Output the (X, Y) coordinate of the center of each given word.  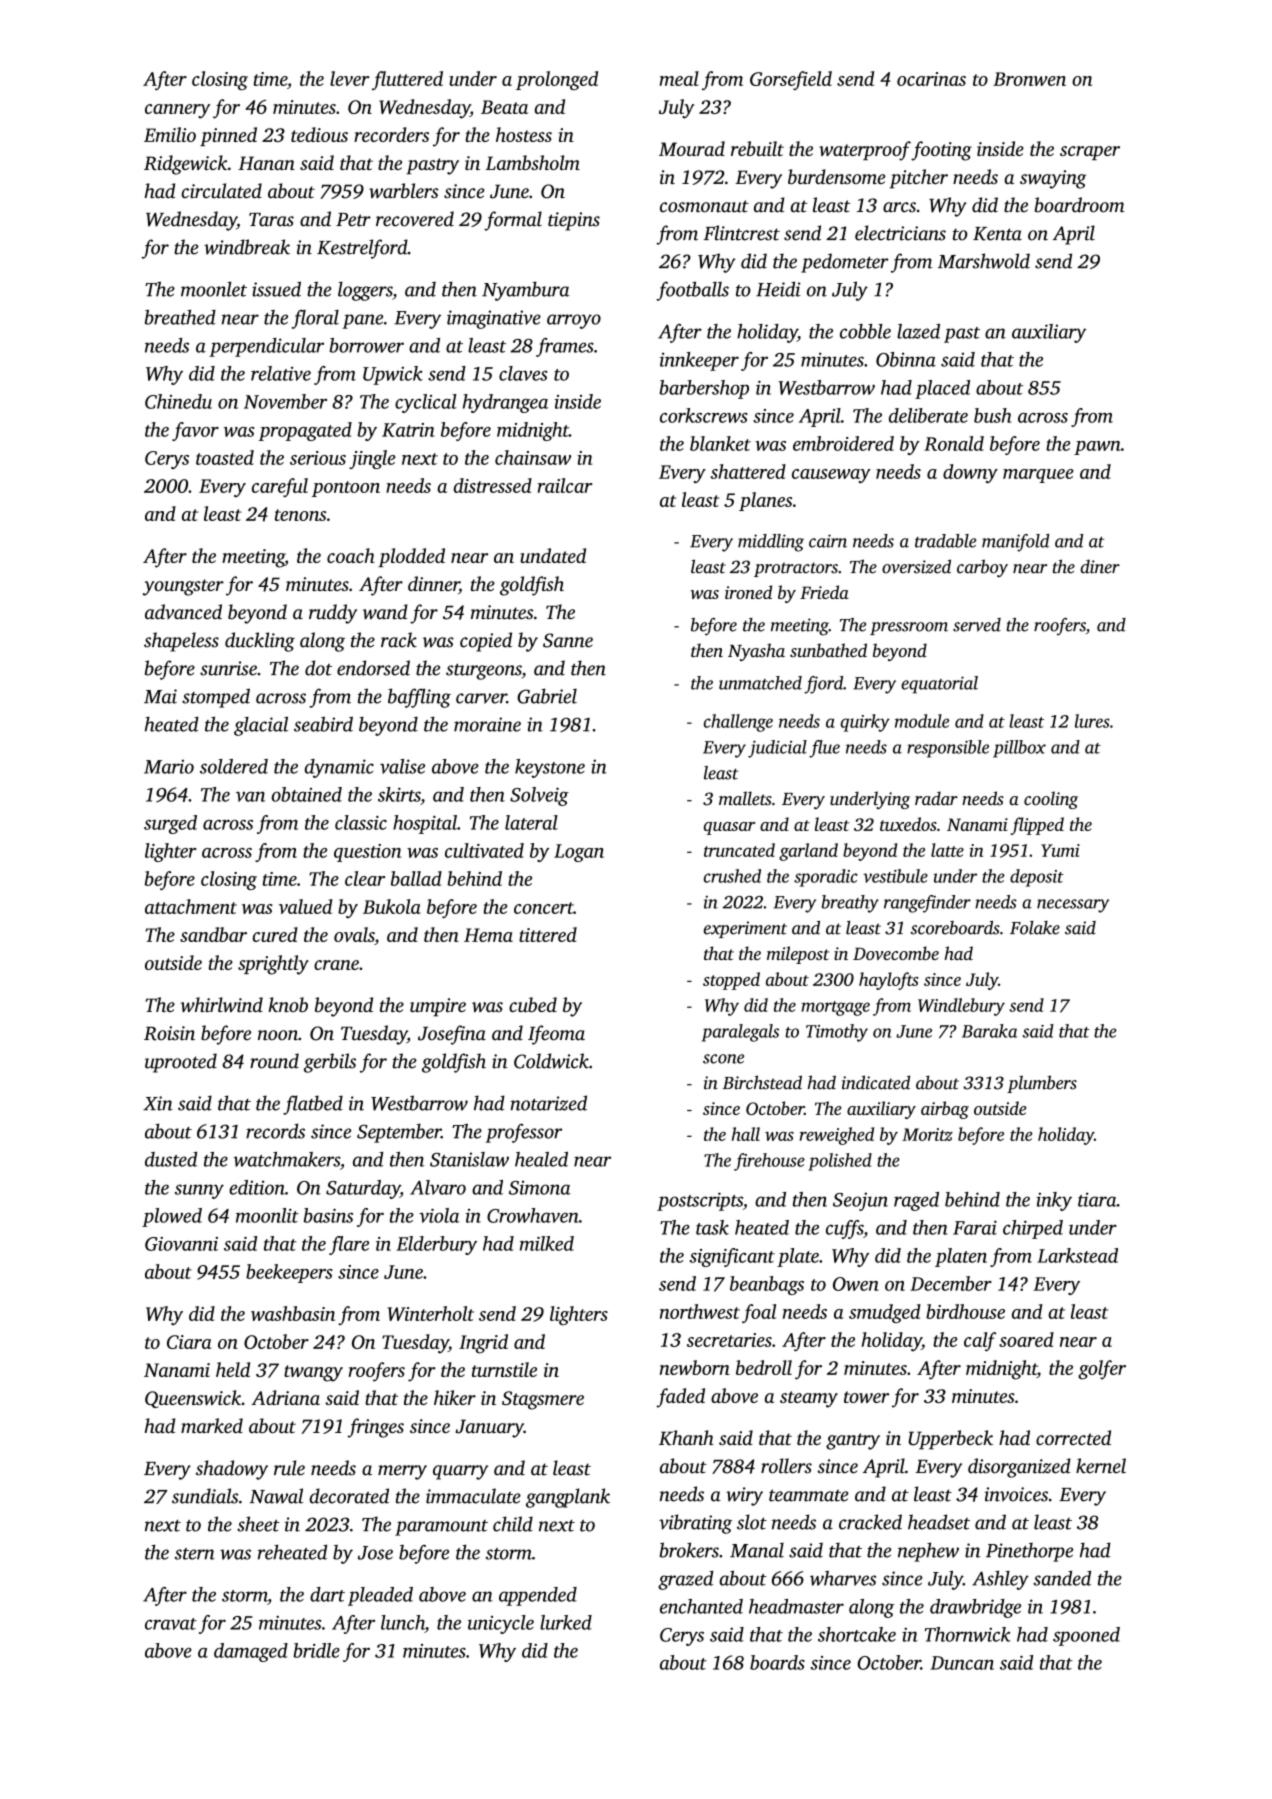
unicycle (501, 1624)
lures (1092, 721)
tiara (1097, 1199)
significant (732, 1257)
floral (315, 319)
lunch (403, 1622)
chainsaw (533, 457)
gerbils (330, 1063)
